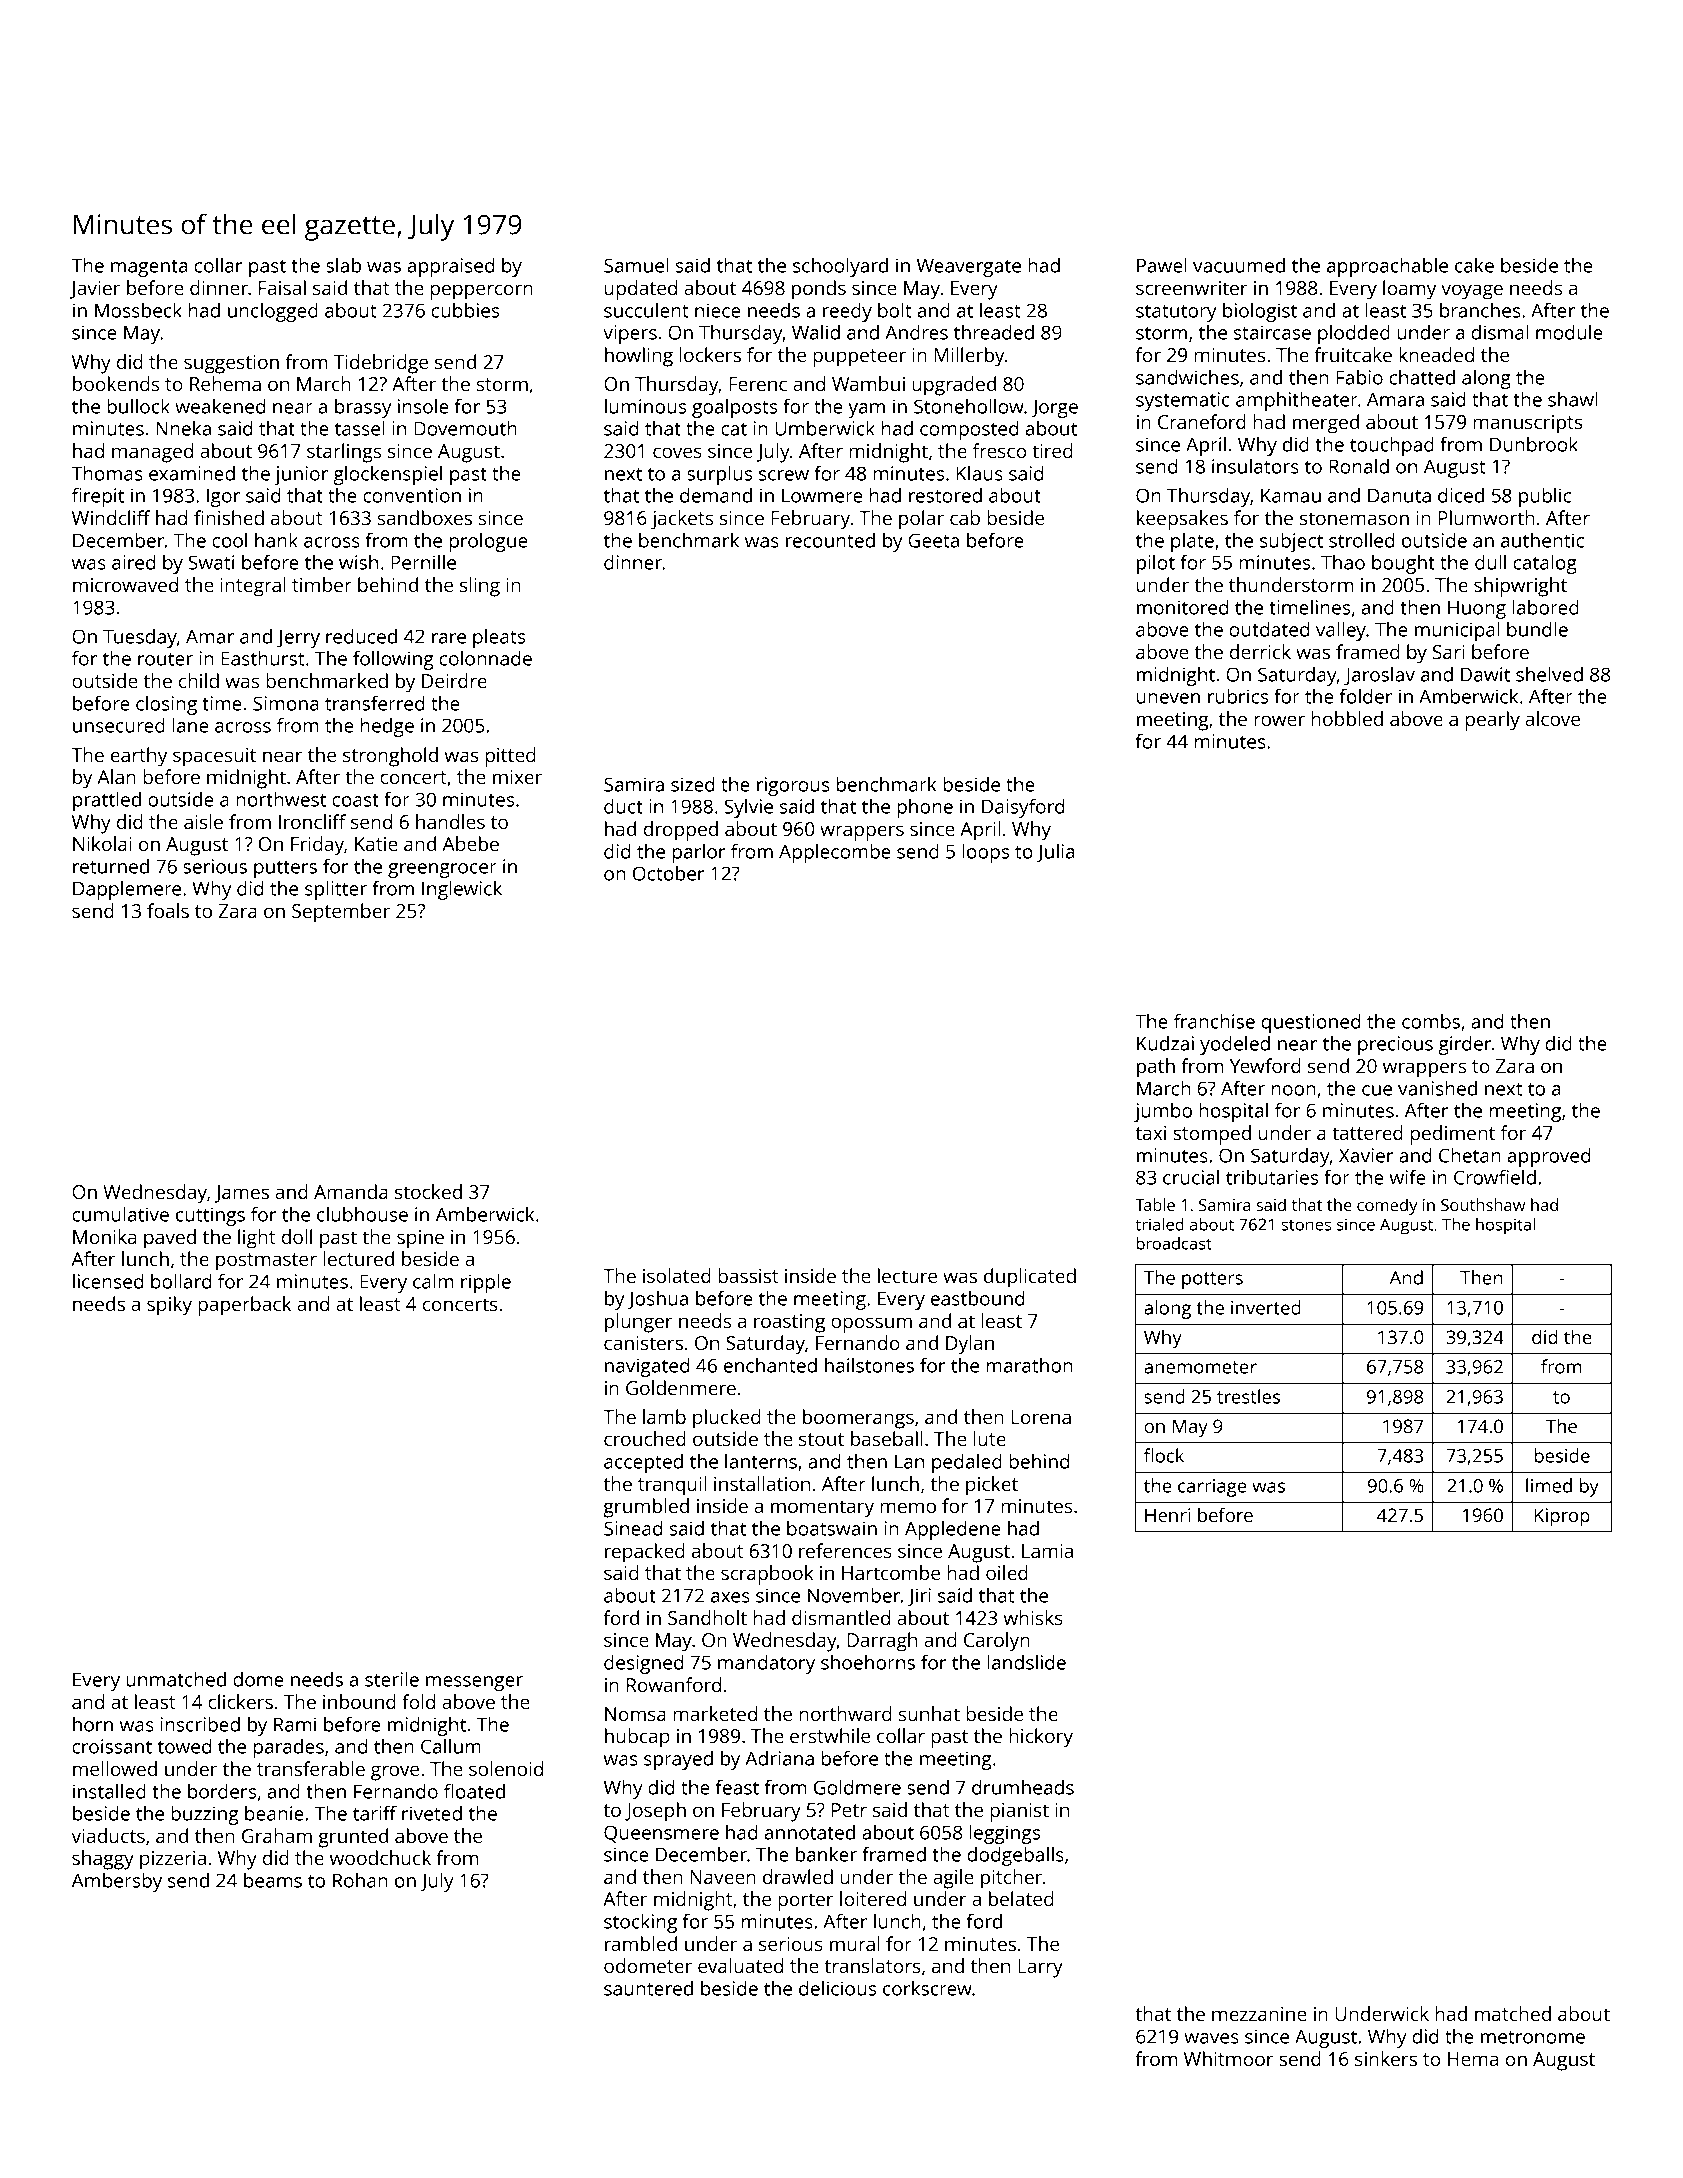 This document has height=2178, width=1683. I want to click on sinkers, so click(1386, 2058).
